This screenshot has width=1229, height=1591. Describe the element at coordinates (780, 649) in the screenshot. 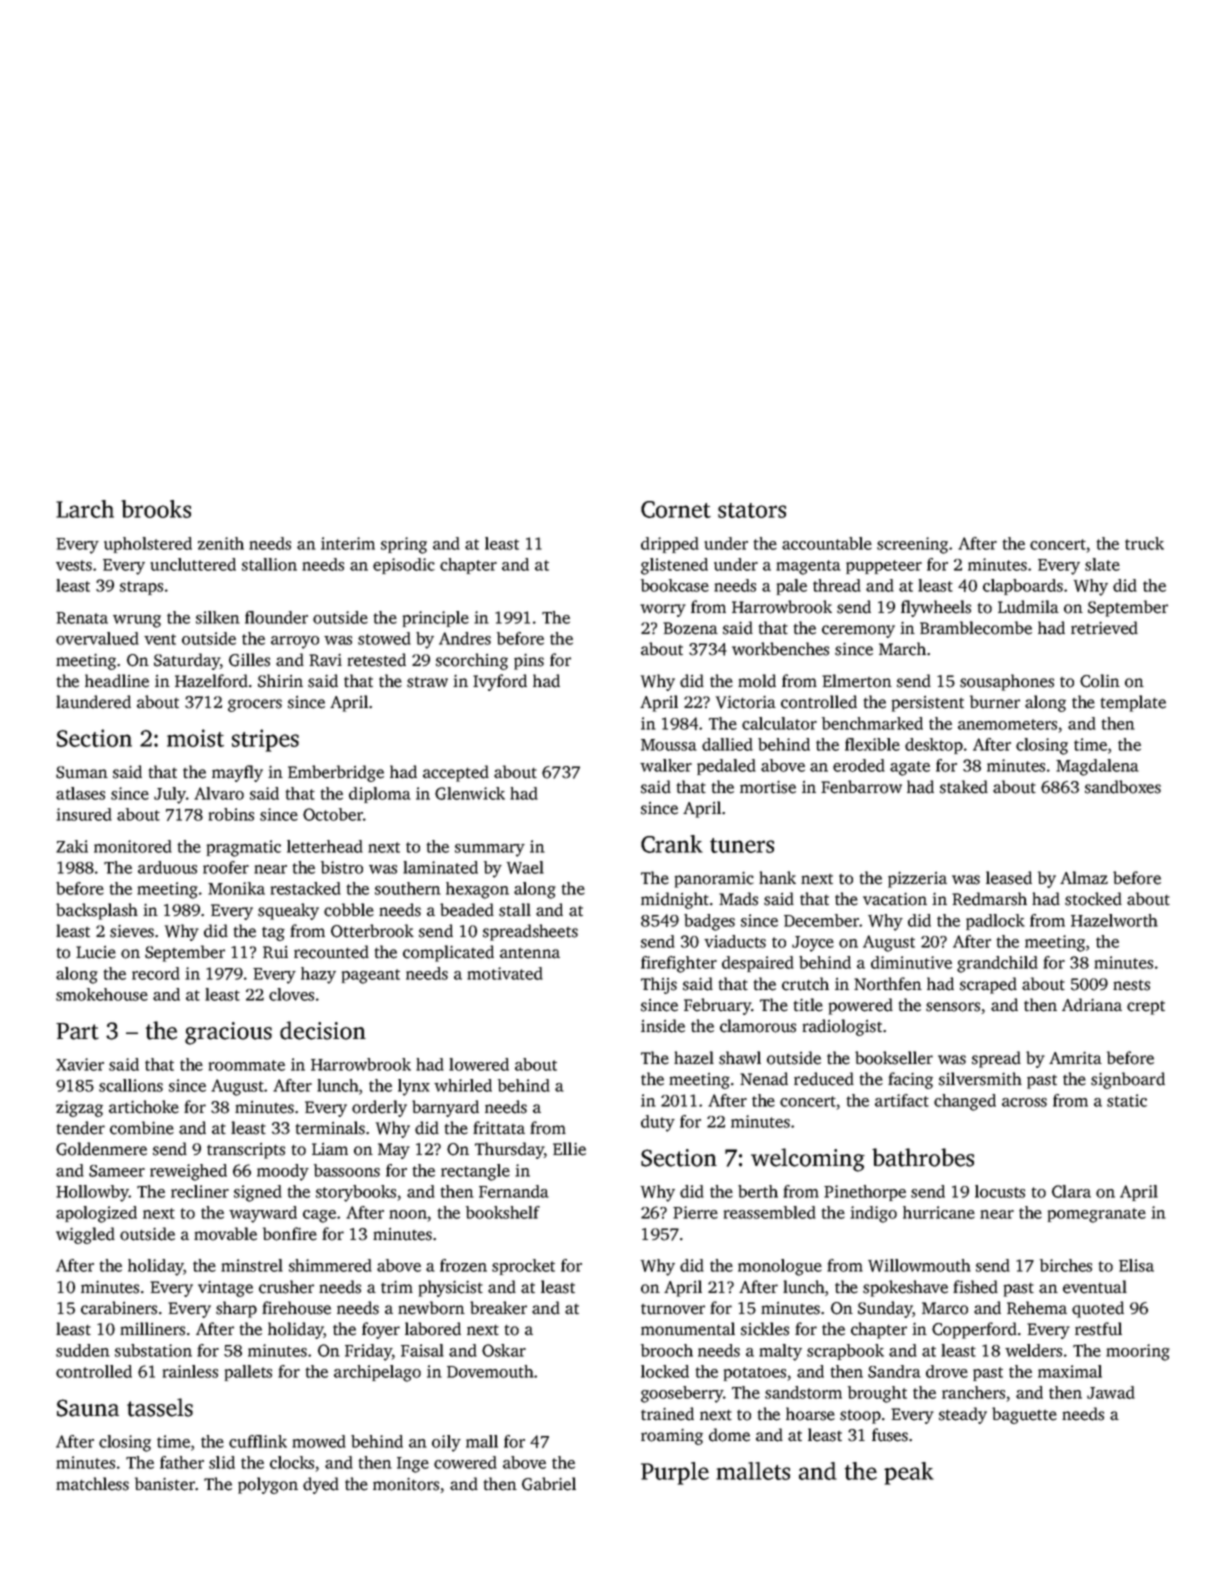

I see `workbenches` at that location.
